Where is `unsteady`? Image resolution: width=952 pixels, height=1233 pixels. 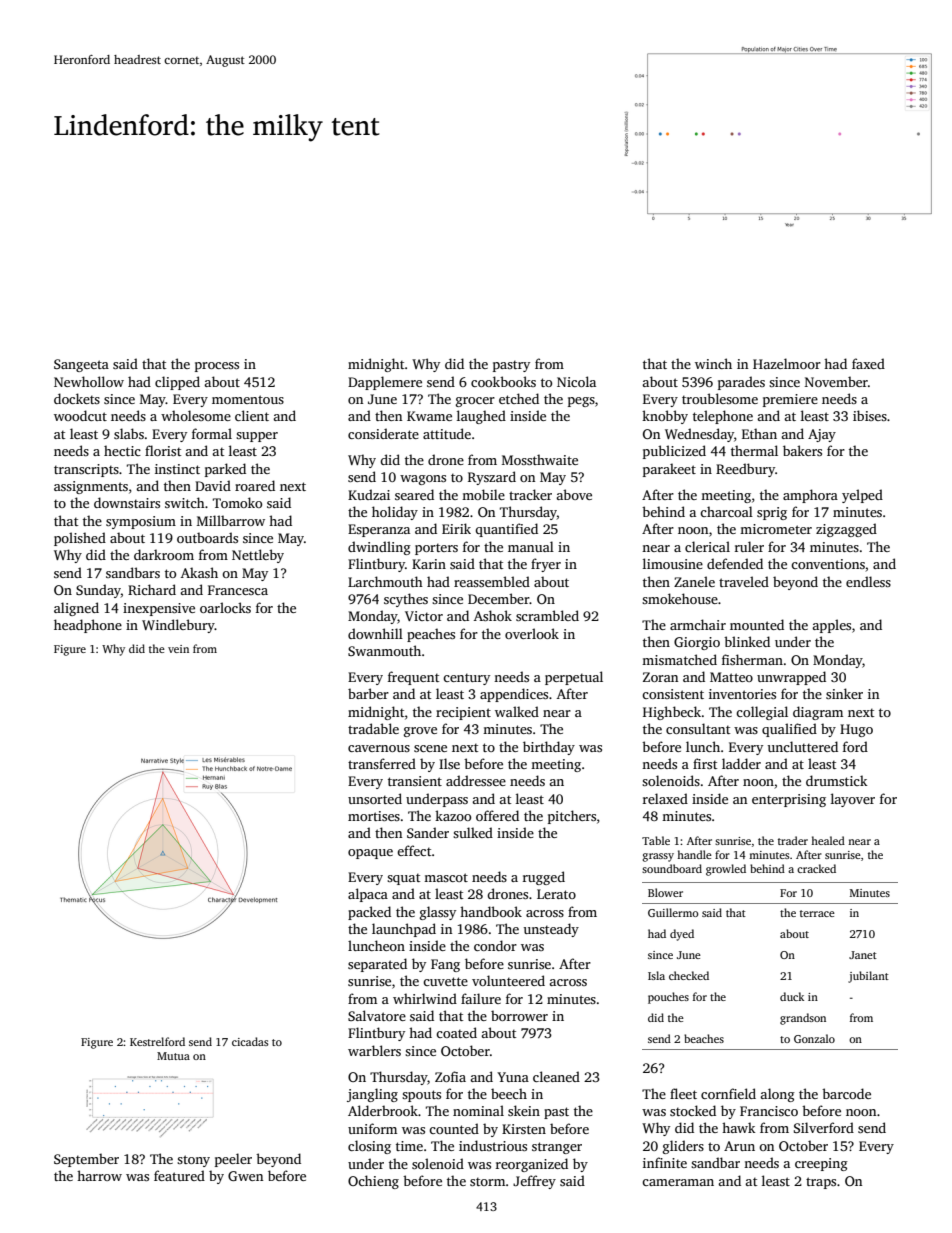 unsteady is located at coordinates (551, 930).
